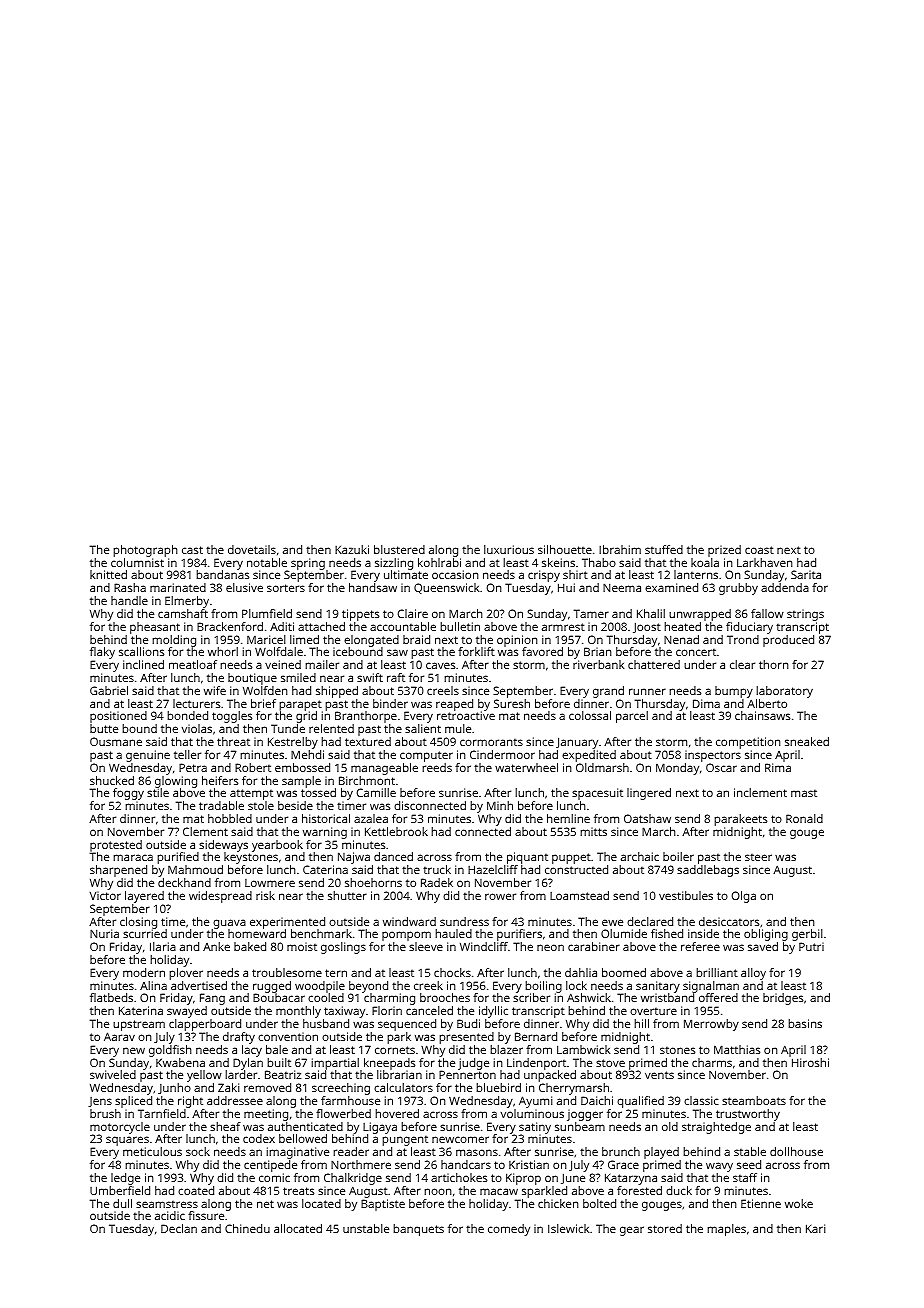 The image size is (924, 1308). What do you see at coordinates (491, 742) in the screenshot?
I see `cormorants` at bounding box center [491, 742].
